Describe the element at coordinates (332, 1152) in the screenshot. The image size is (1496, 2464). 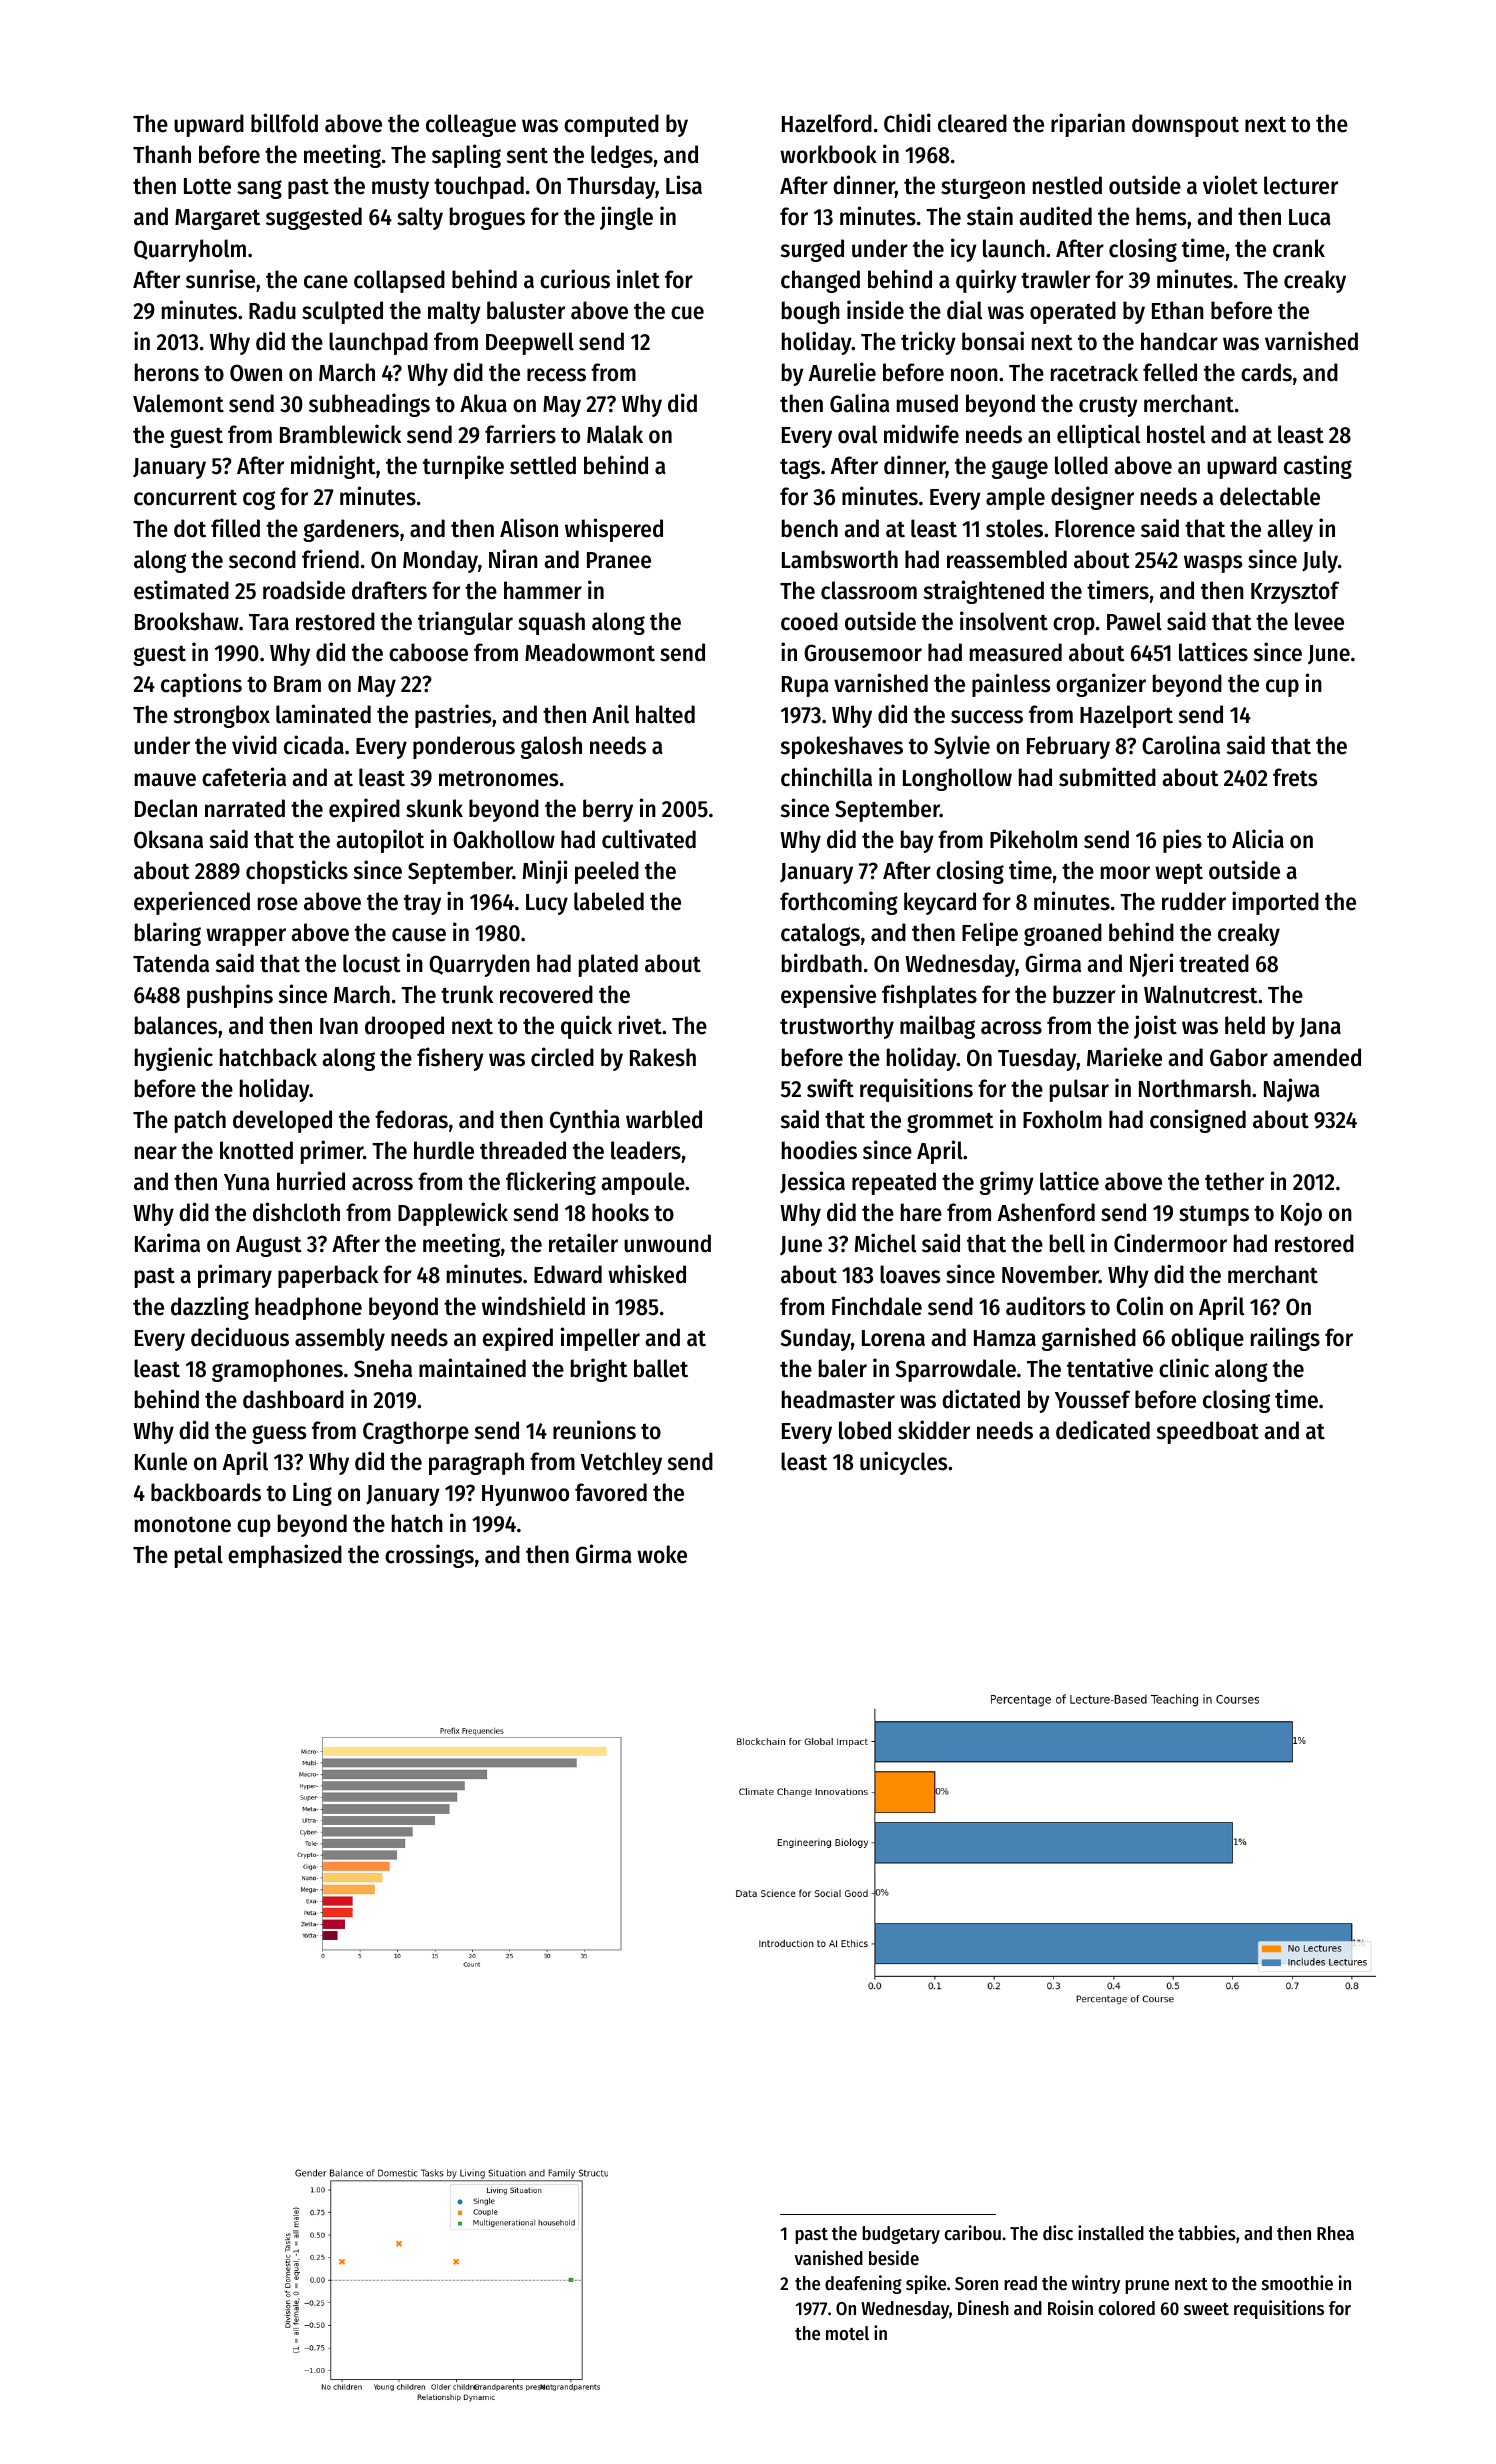
I see `primer` at that location.
